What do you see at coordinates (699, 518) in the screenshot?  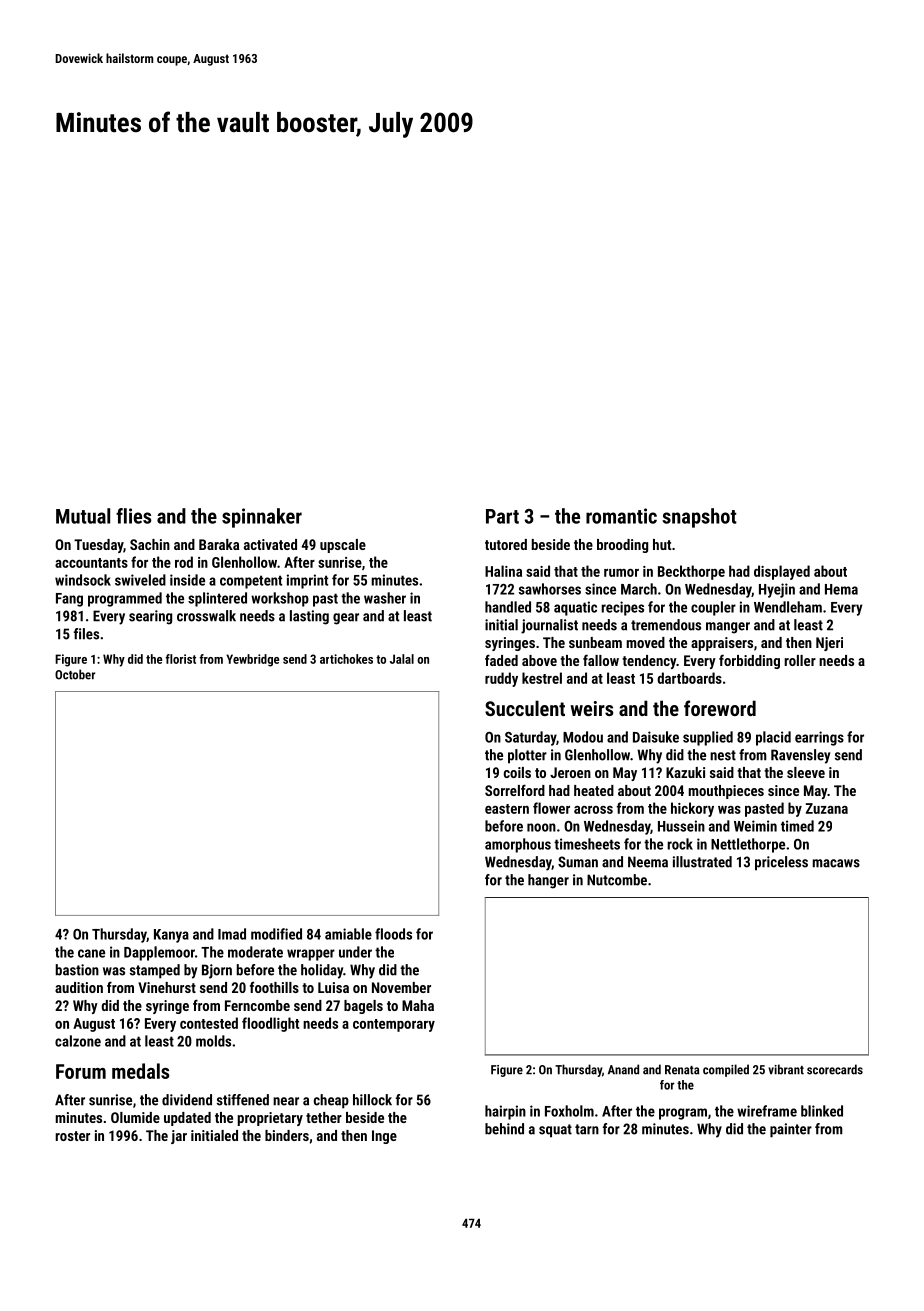 I see `snapshot` at bounding box center [699, 518].
